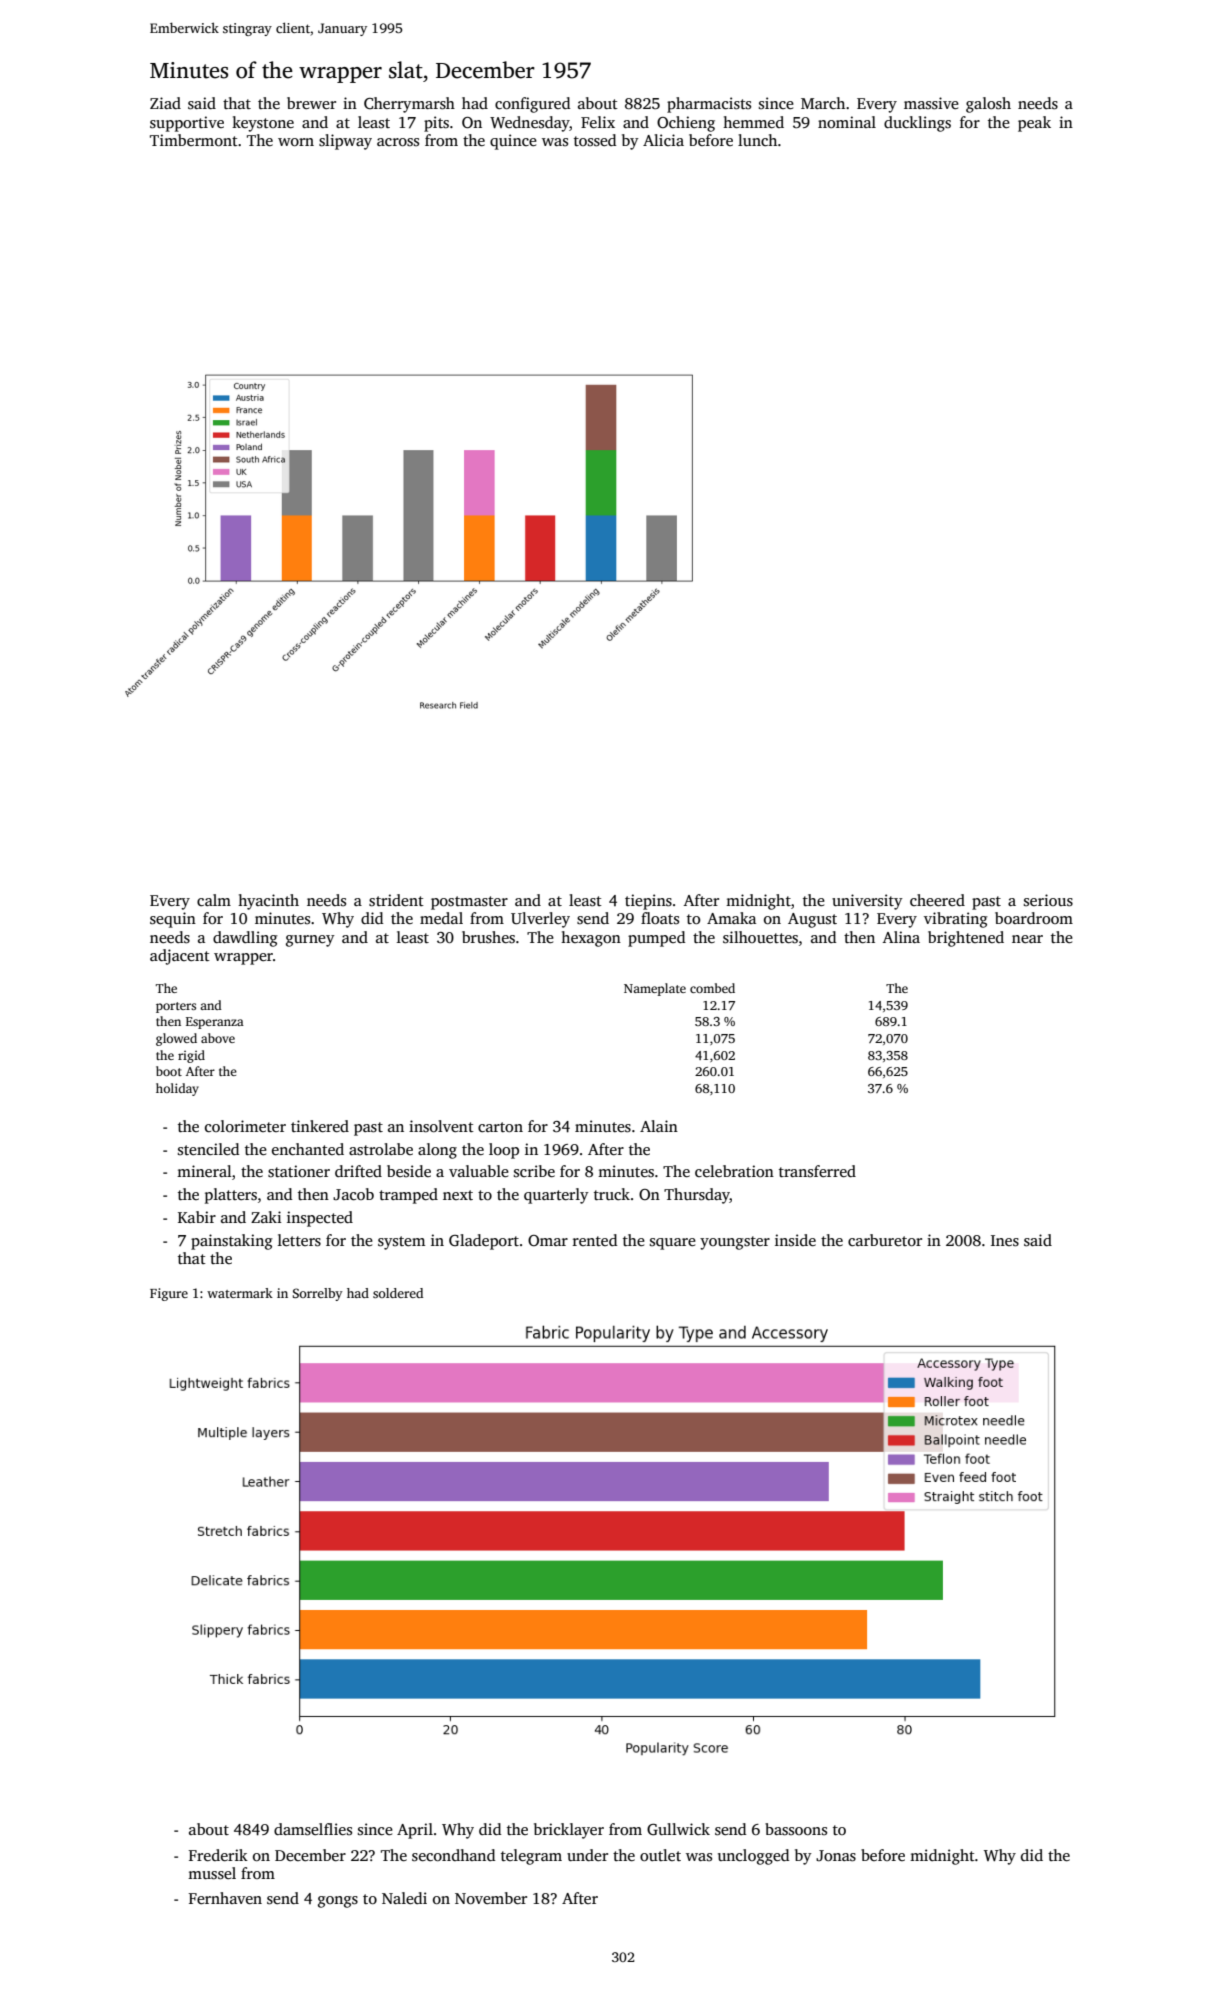 The width and height of the document is (1223, 2014). I want to click on watermark, so click(240, 1293).
